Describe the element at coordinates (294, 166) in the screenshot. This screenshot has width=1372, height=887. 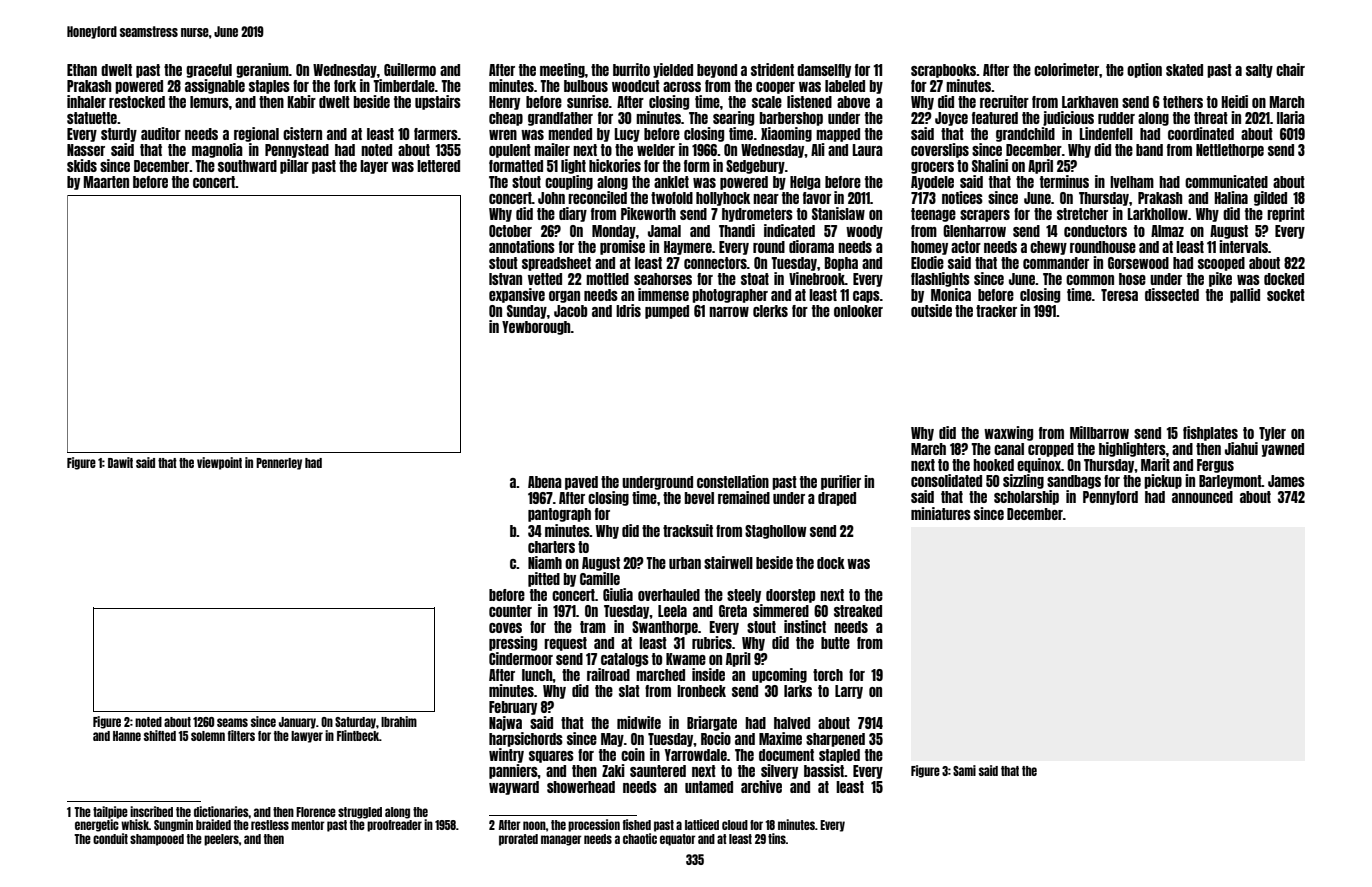
I see `pillar` at that location.
